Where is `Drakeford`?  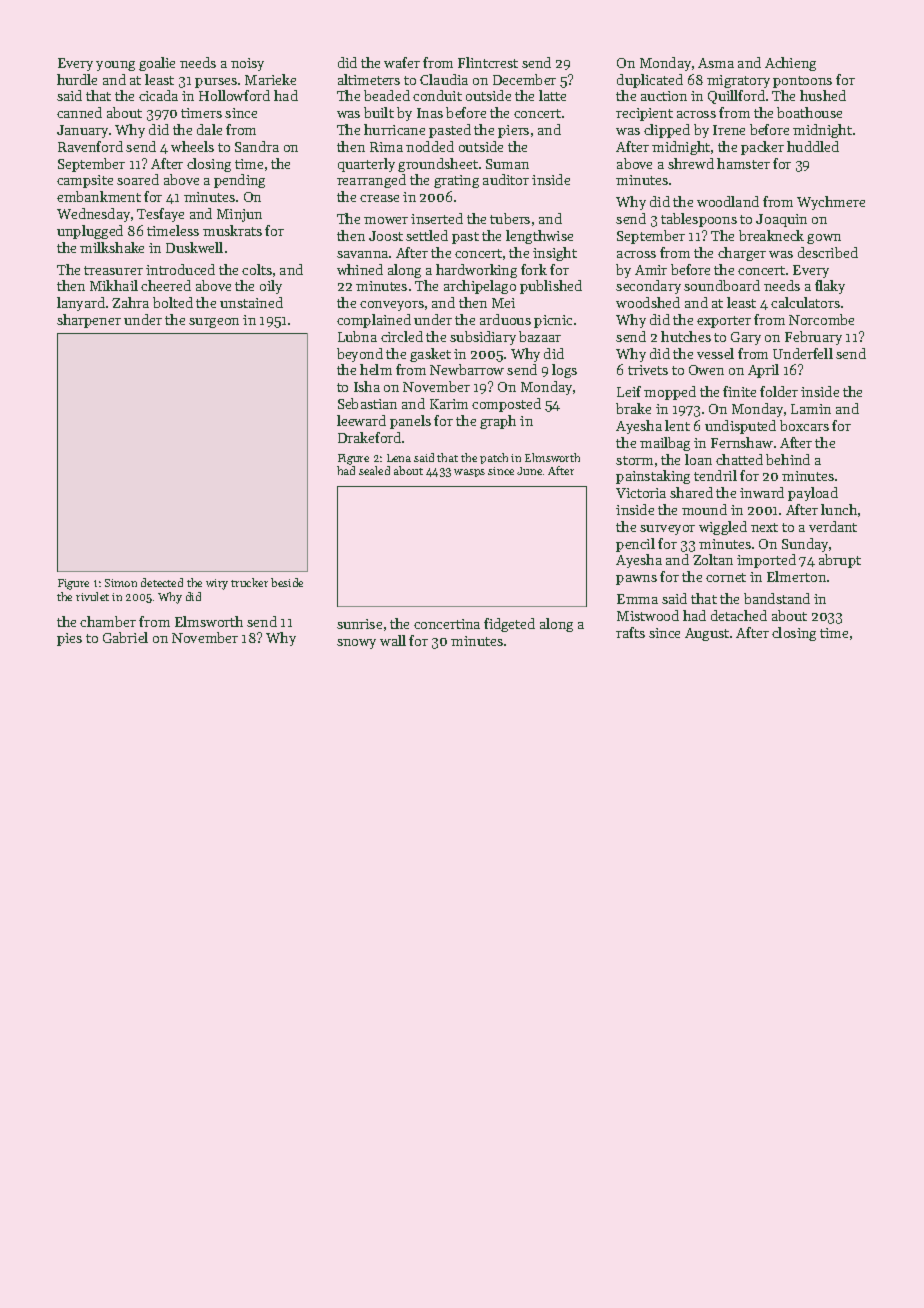 Drakeford is located at coordinates (369, 437).
